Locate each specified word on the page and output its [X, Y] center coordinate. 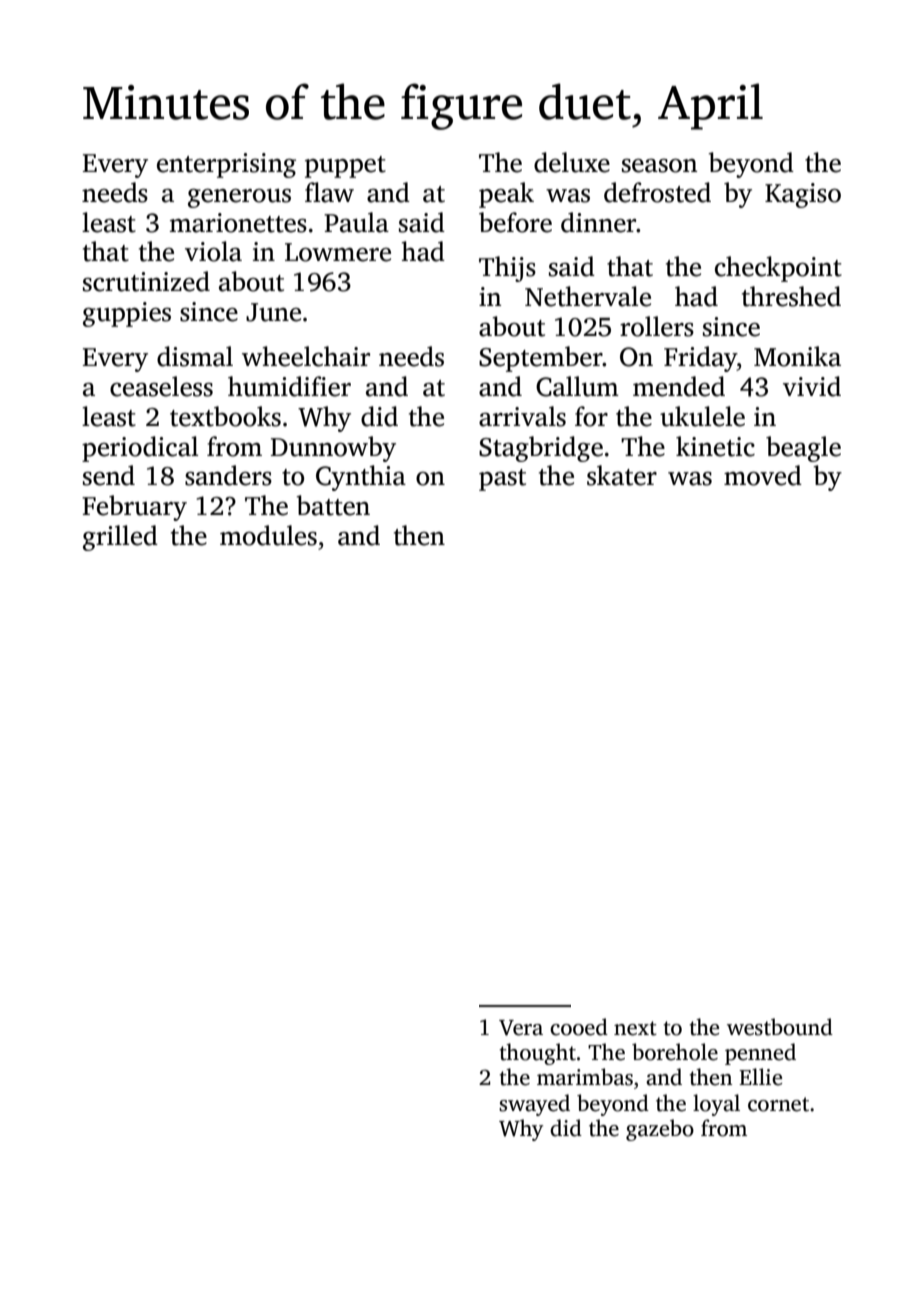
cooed [579, 1027]
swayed [534, 1105]
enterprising [226, 165]
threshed [791, 296]
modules [268, 535]
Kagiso [803, 195]
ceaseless [161, 386]
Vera [521, 1028]
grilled [120, 538]
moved [763, 475]
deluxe [572, 162]
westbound [780, 1027]
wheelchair [306, 356]
